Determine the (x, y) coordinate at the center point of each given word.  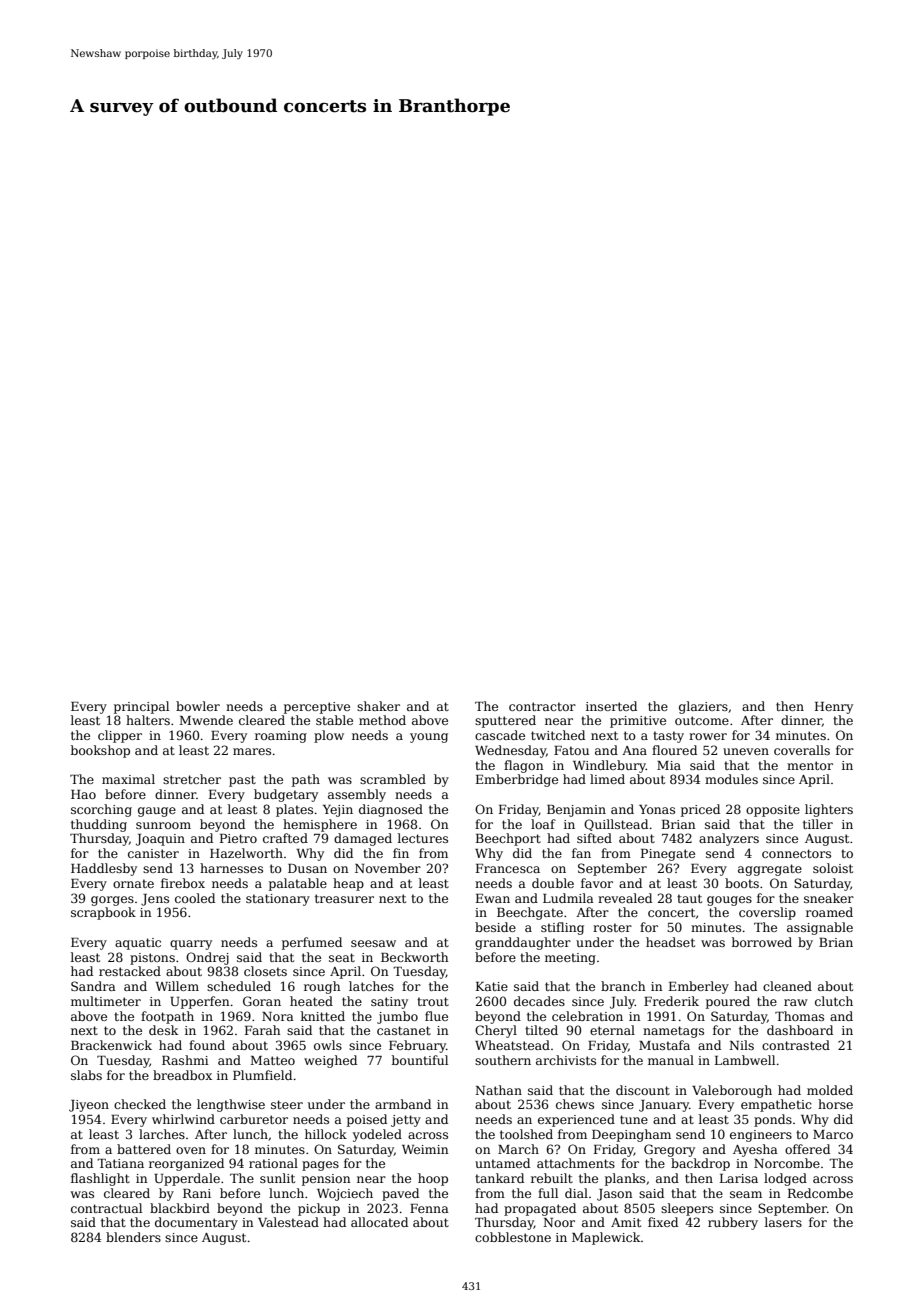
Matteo (273, 1060)
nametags (673, 1032)
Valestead (288, 1222)
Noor (559, 1222)
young (429, 738)
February (417, 1046)
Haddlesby (104, 869)
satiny (389, 1003)
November (388, 868)
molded (830, 1090)
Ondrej (207, 958)
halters (148, 720)
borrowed (762, 942)
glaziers (703, 707)
